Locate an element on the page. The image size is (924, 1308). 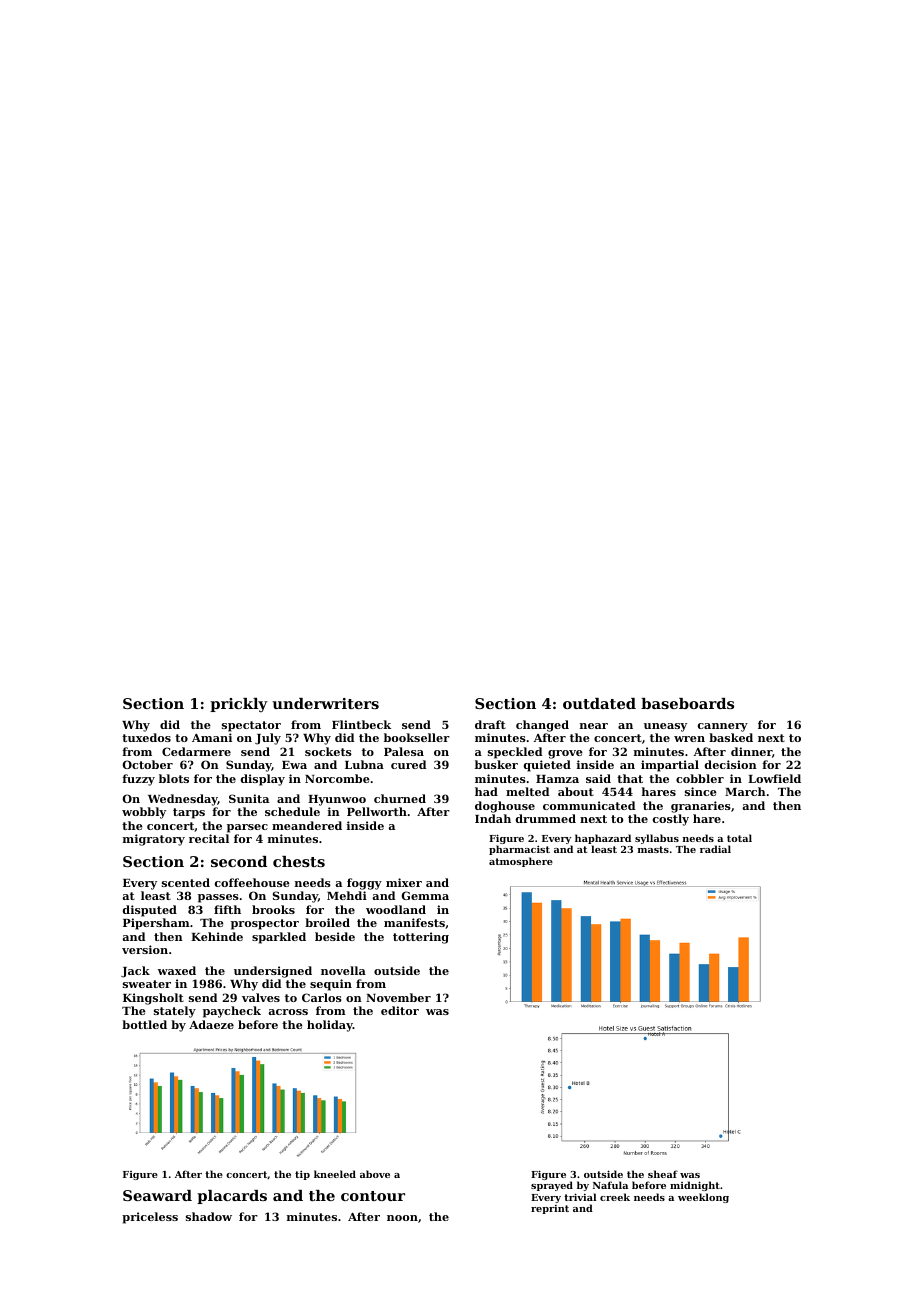
outdated is located at coordinates (599, 703).
